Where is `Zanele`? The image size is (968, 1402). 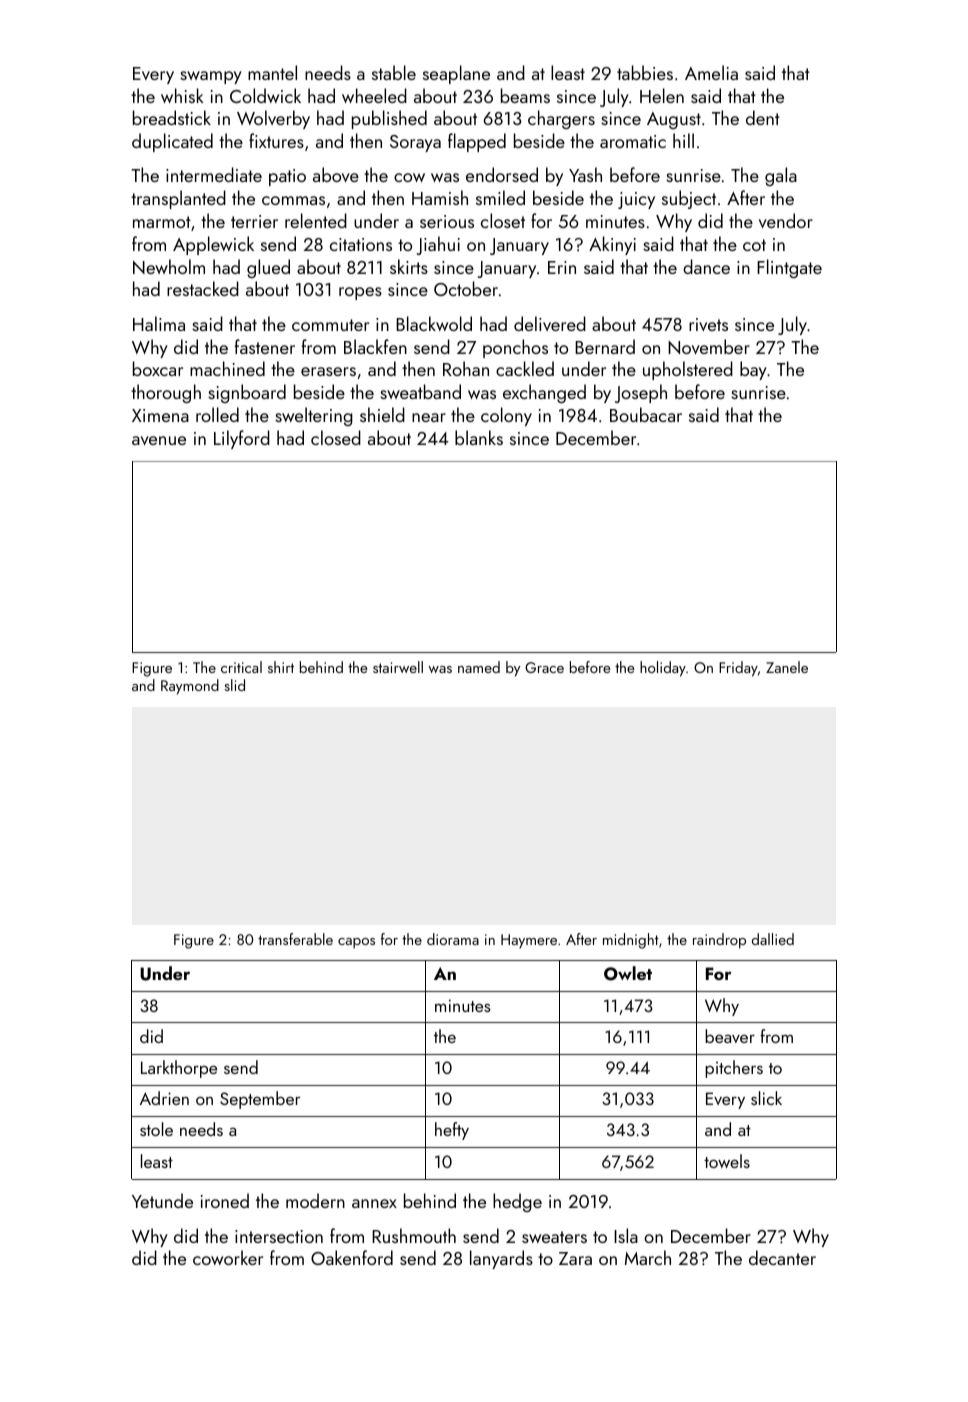 Zanele is located at coordinates (787, 667).
